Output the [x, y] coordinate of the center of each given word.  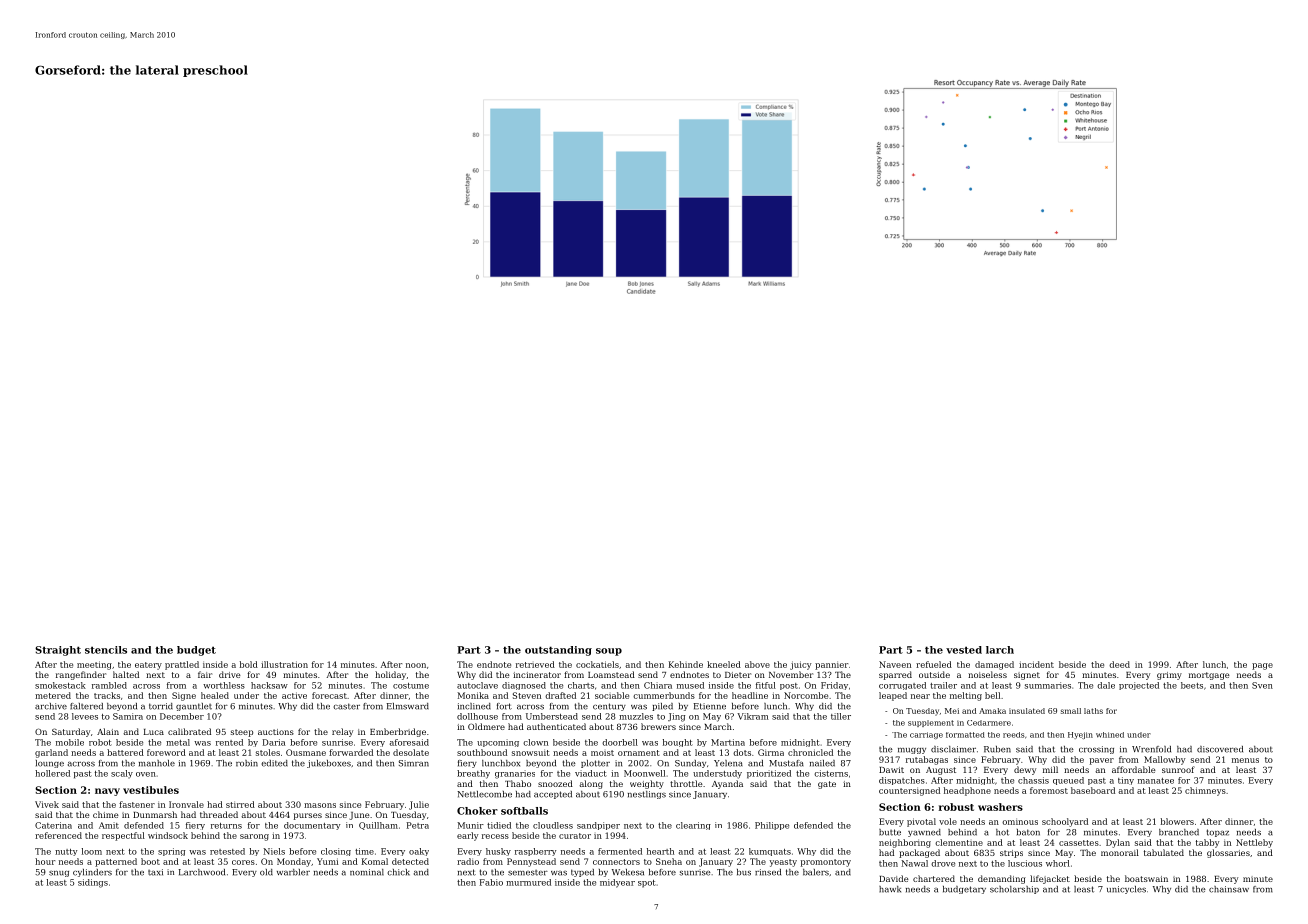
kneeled [724, 664]
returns [226, 826]
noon [416, 665]
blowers [1177, 821]
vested [964, 650]
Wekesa [628, 872]
